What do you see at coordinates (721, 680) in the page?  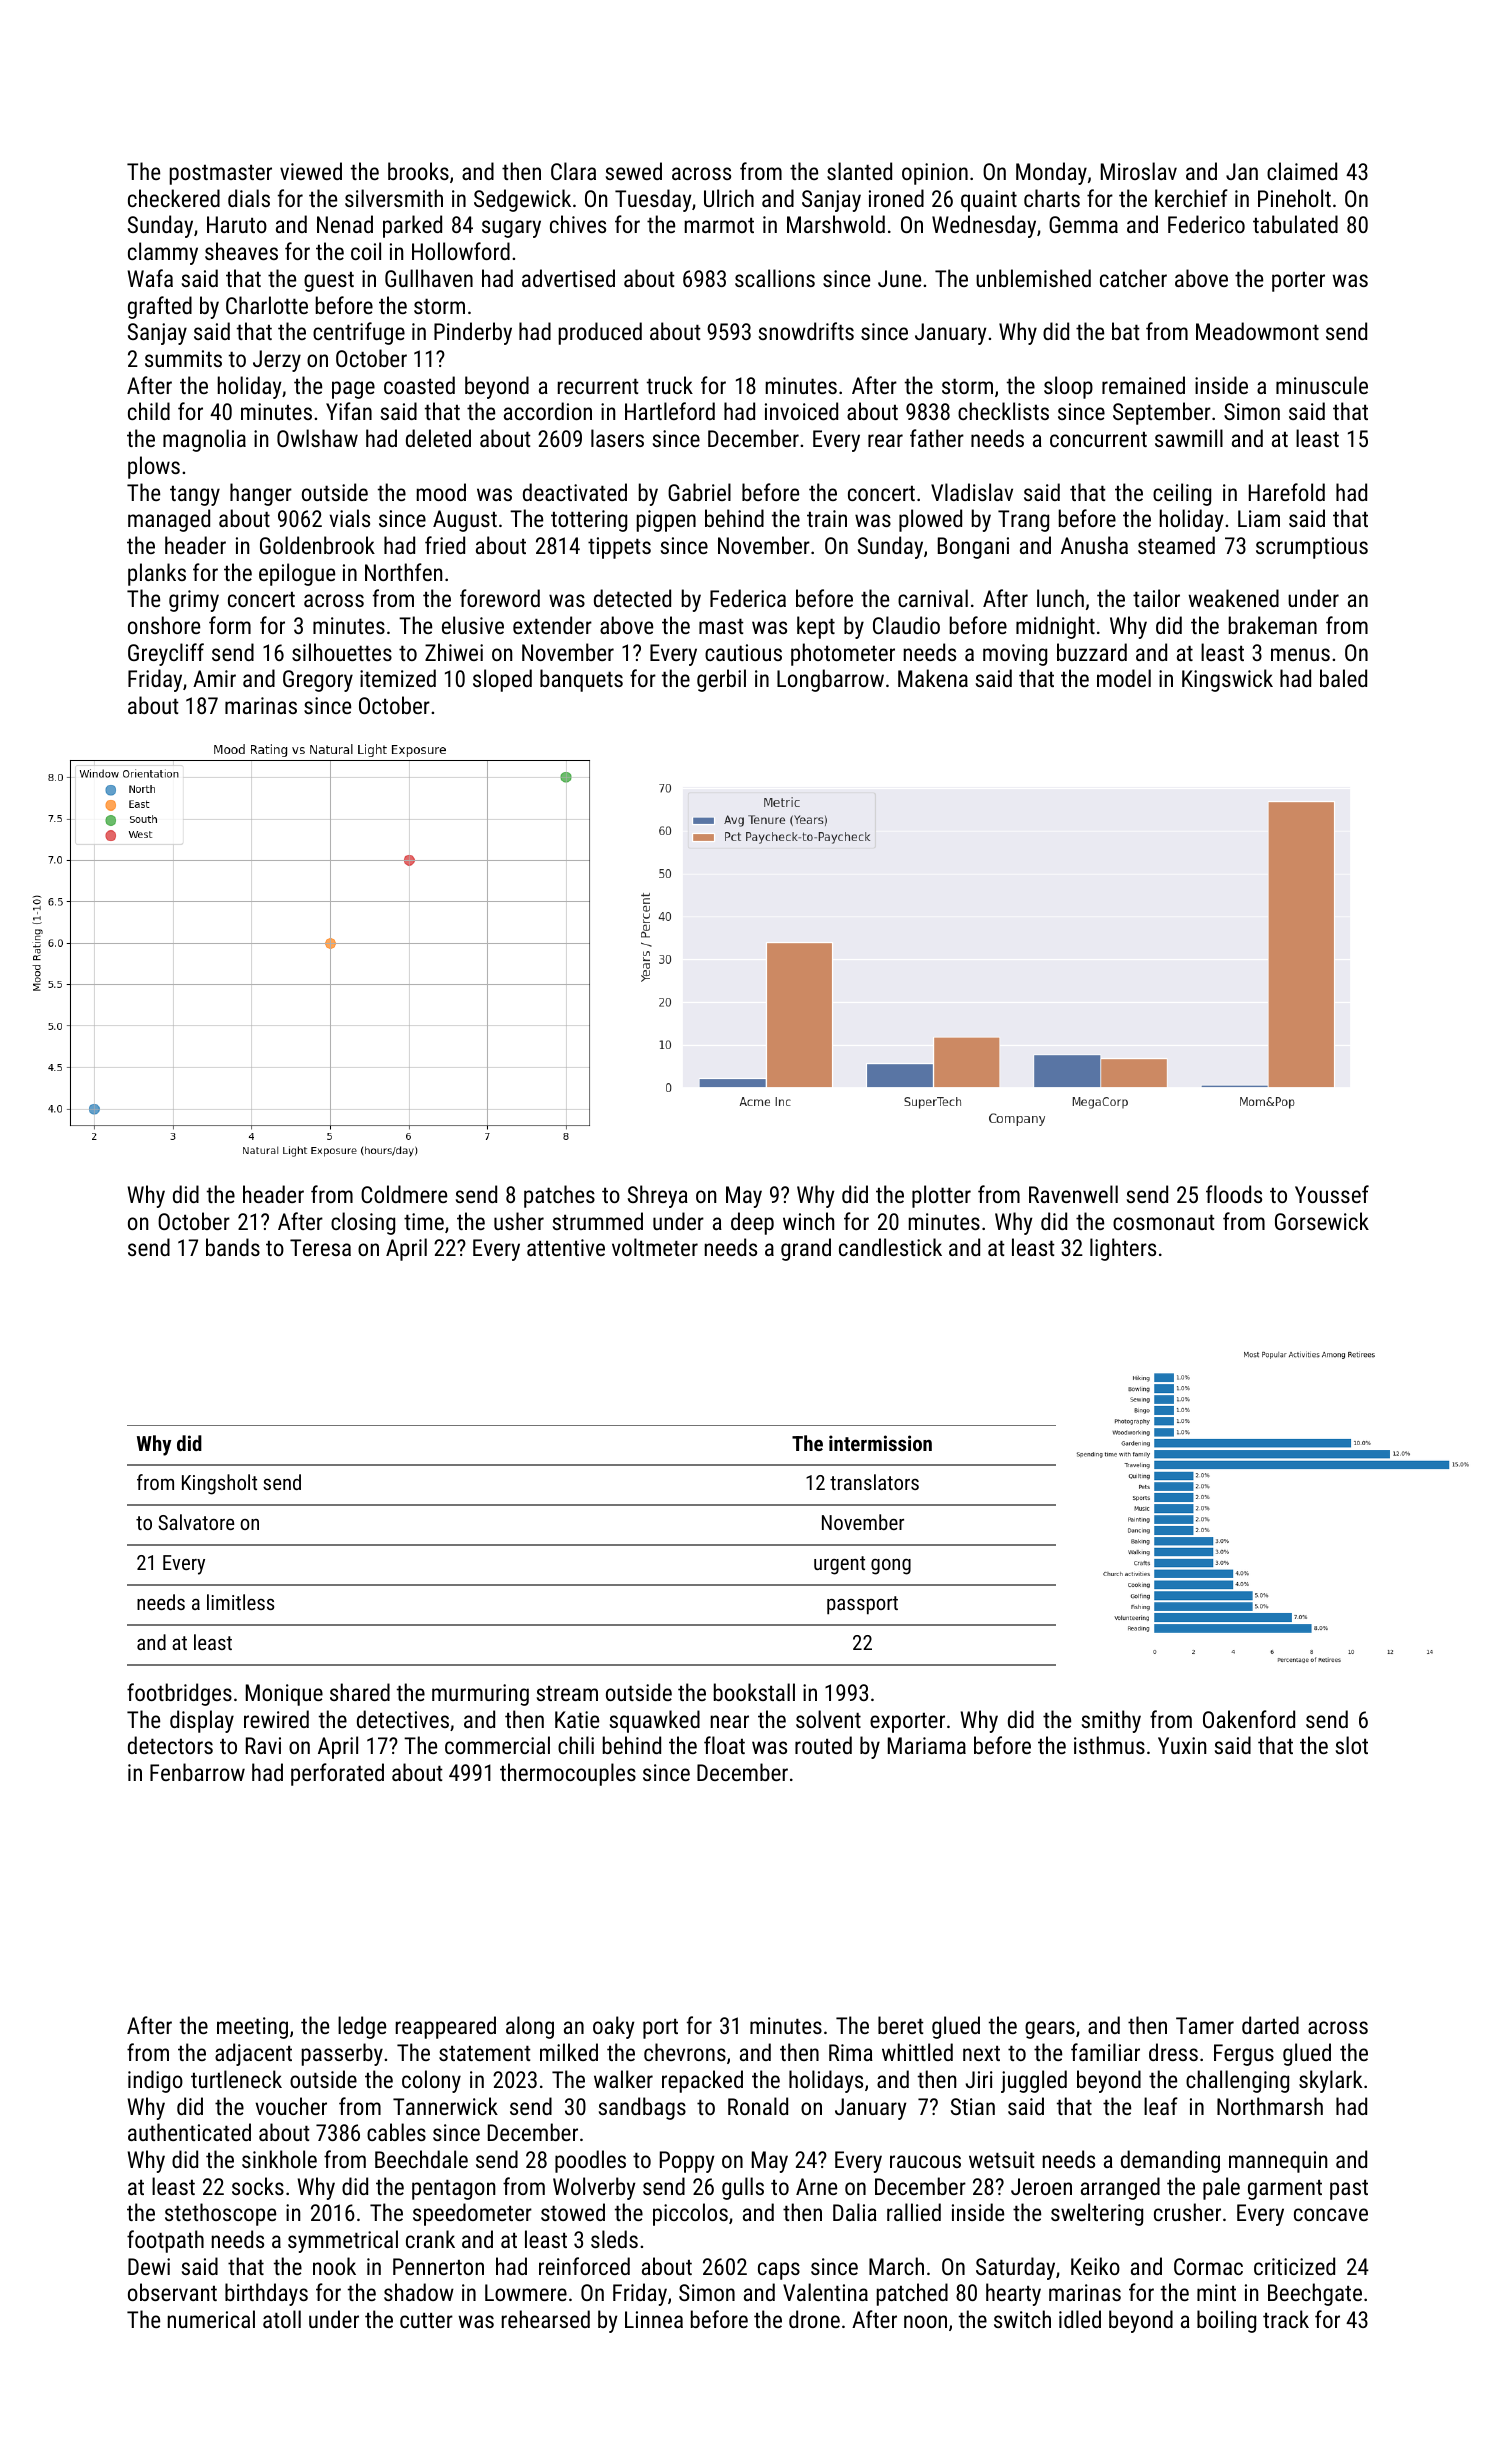 I see `gerbil` at bounding box center [721, 680].
